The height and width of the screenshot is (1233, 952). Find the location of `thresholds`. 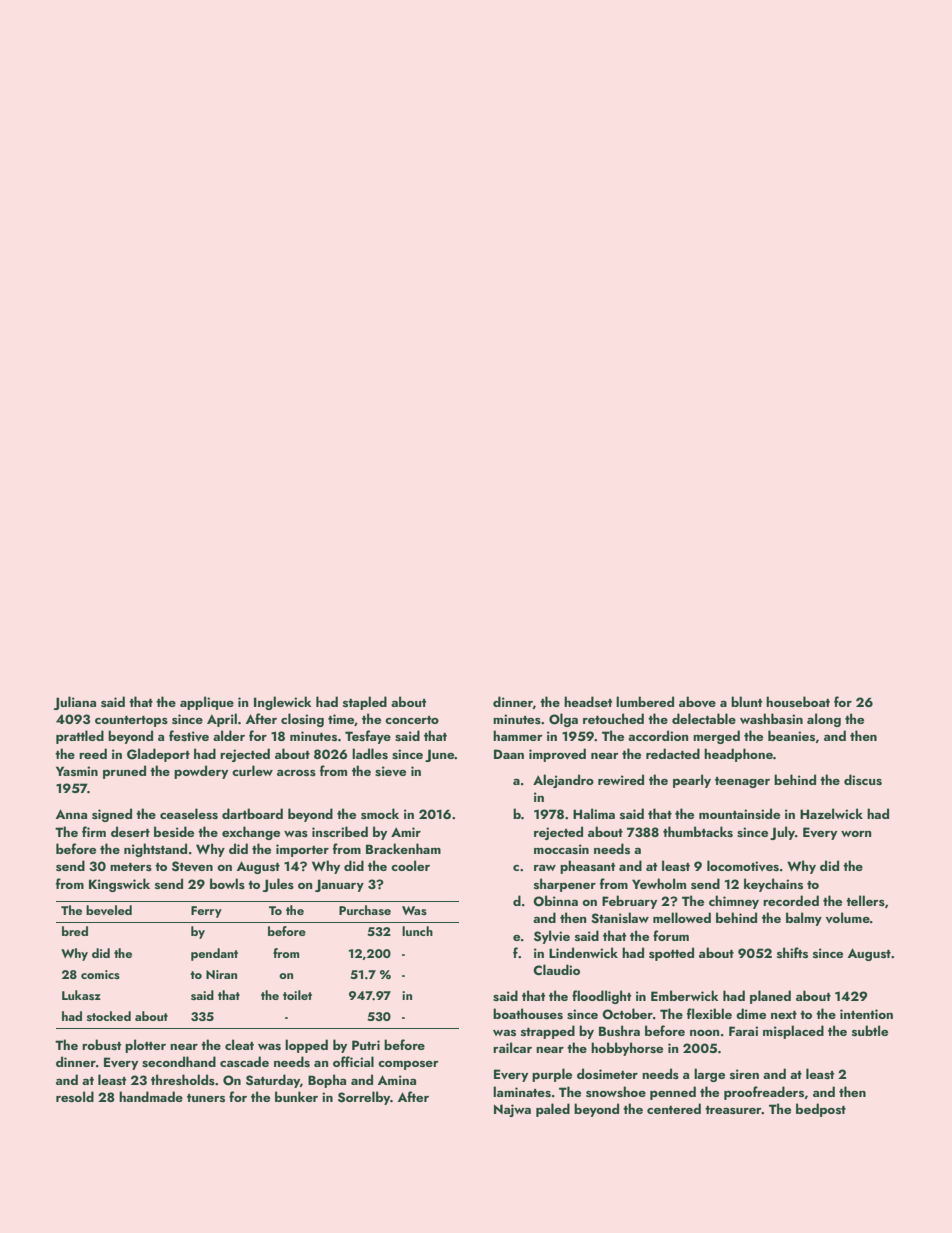

thresholds is located at coordinates (183, 1079).
